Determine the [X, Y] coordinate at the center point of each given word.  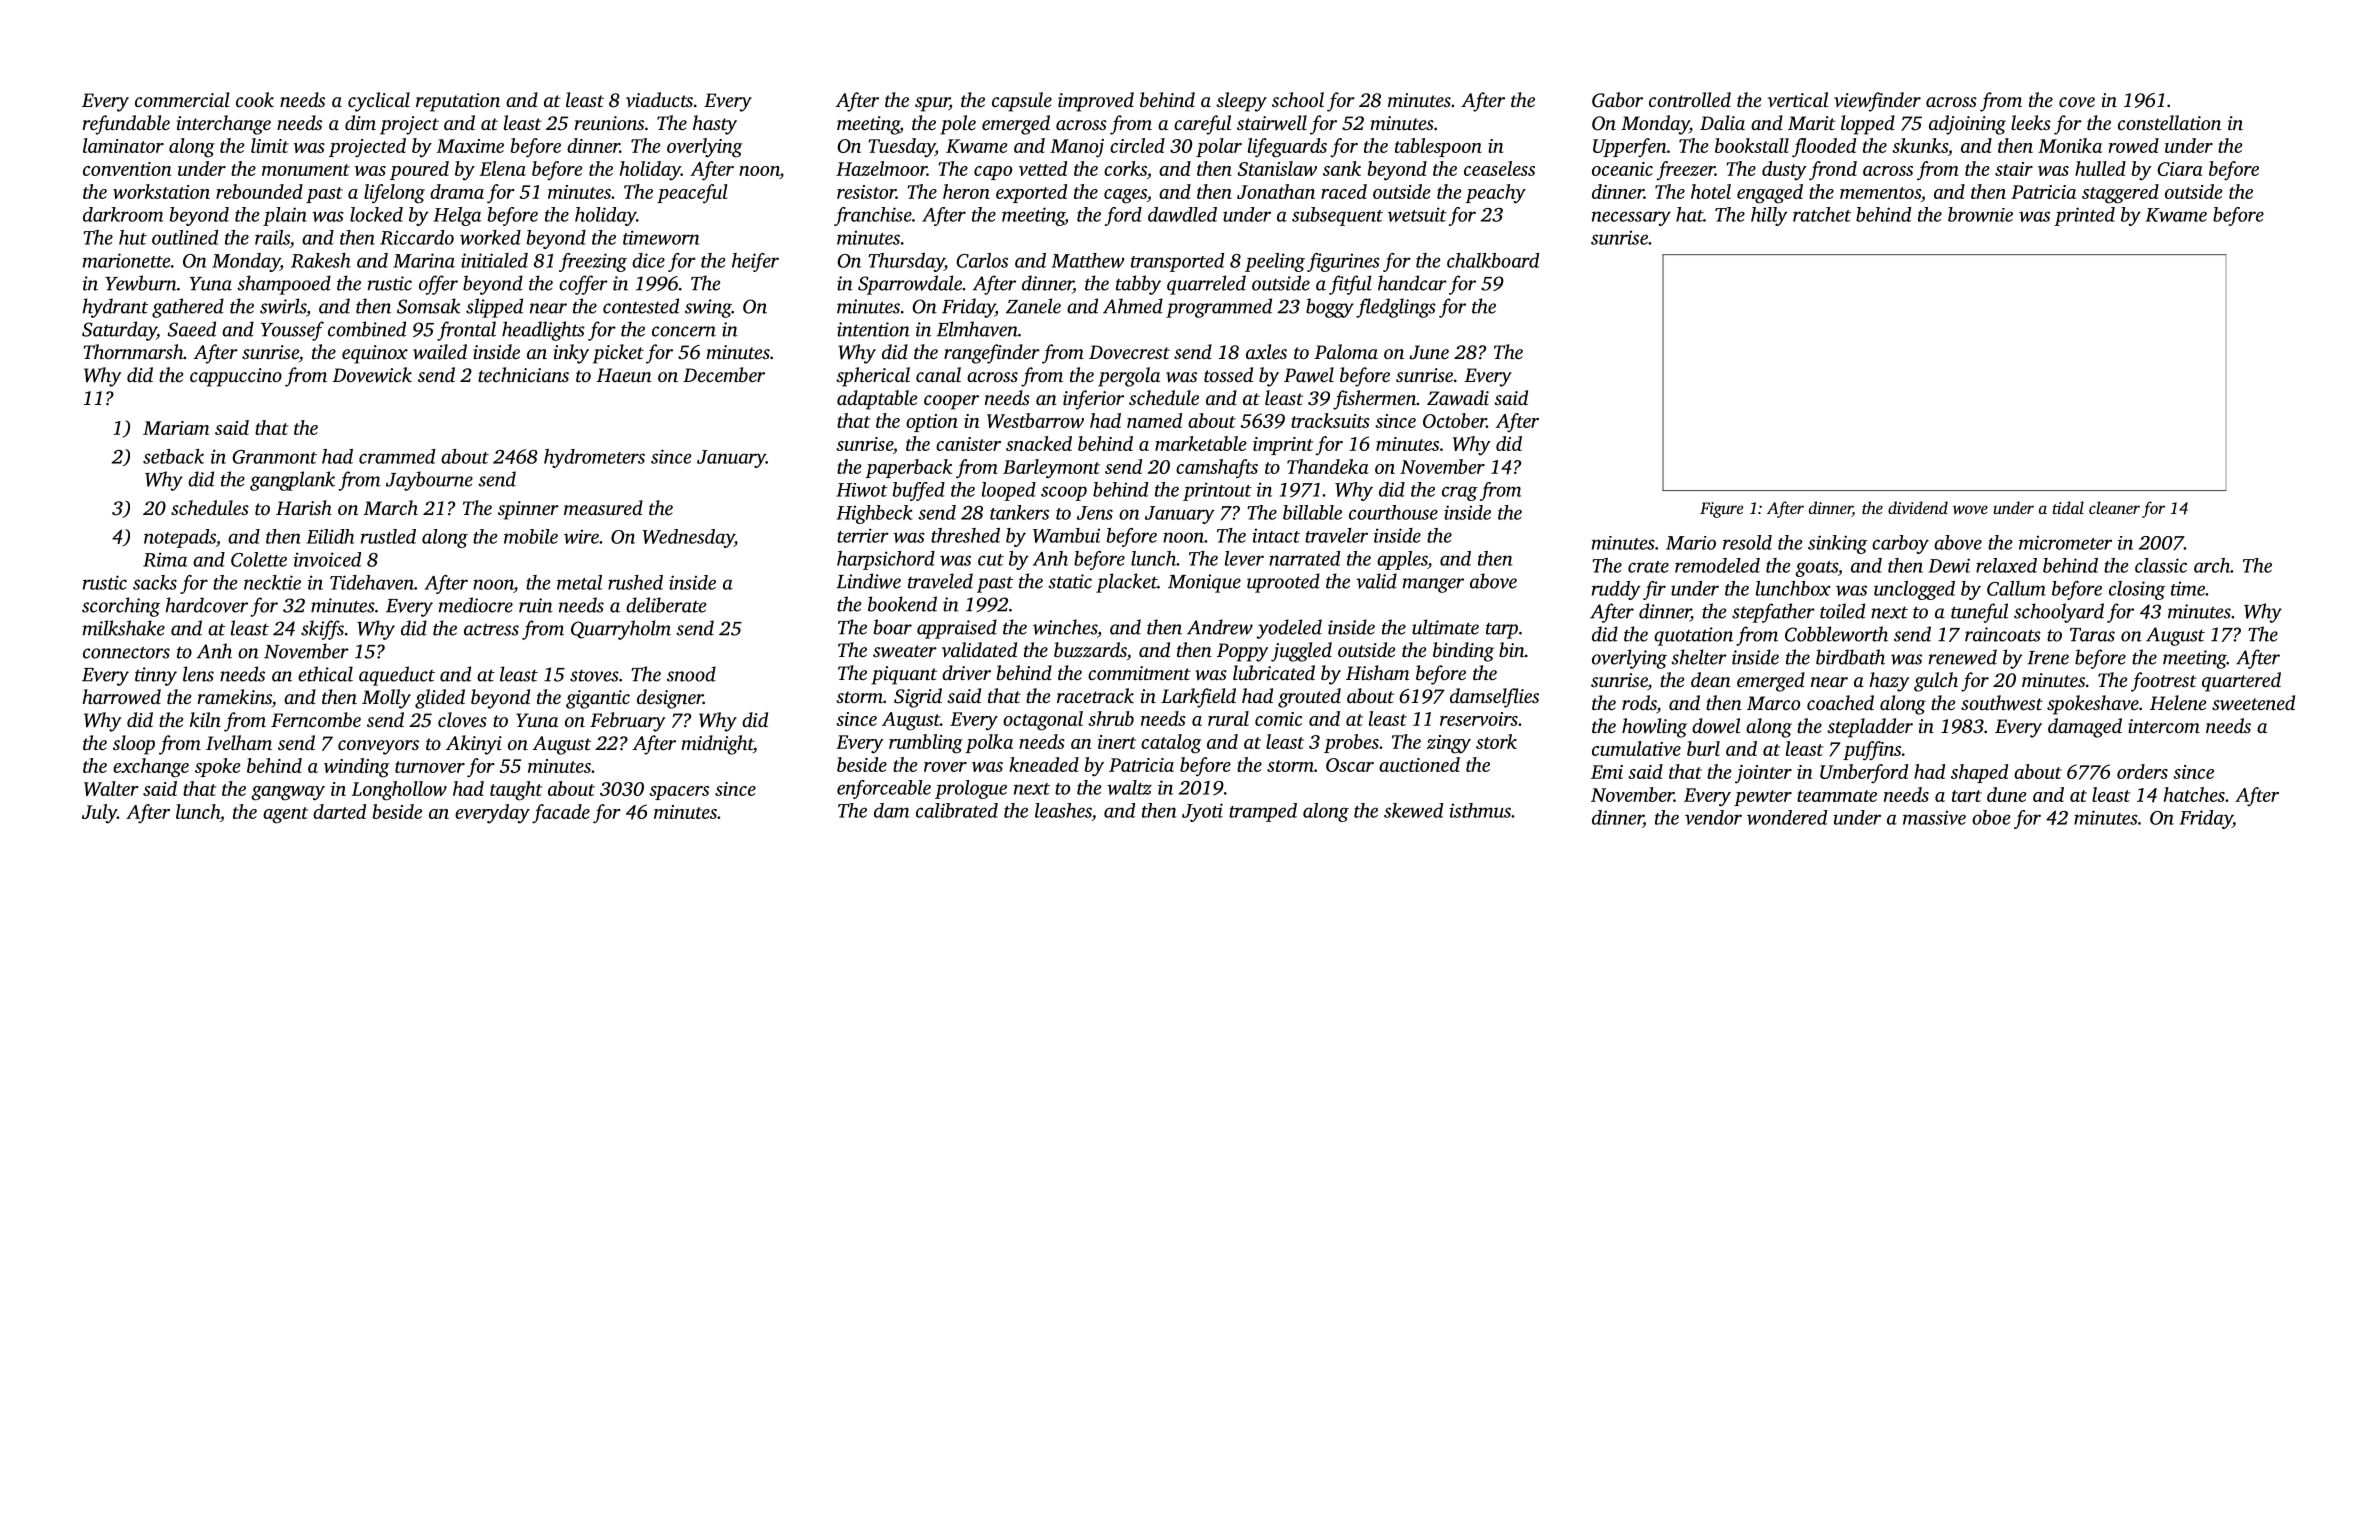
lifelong [394, 194]
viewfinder [1877, 102]
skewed [1413, 810]
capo [993, 173]
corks [1125, 168]
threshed [965, 535]
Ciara [2179, 169]
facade [561, 813]
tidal [2068, 507]
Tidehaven [372, 582]
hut [133, 237]
